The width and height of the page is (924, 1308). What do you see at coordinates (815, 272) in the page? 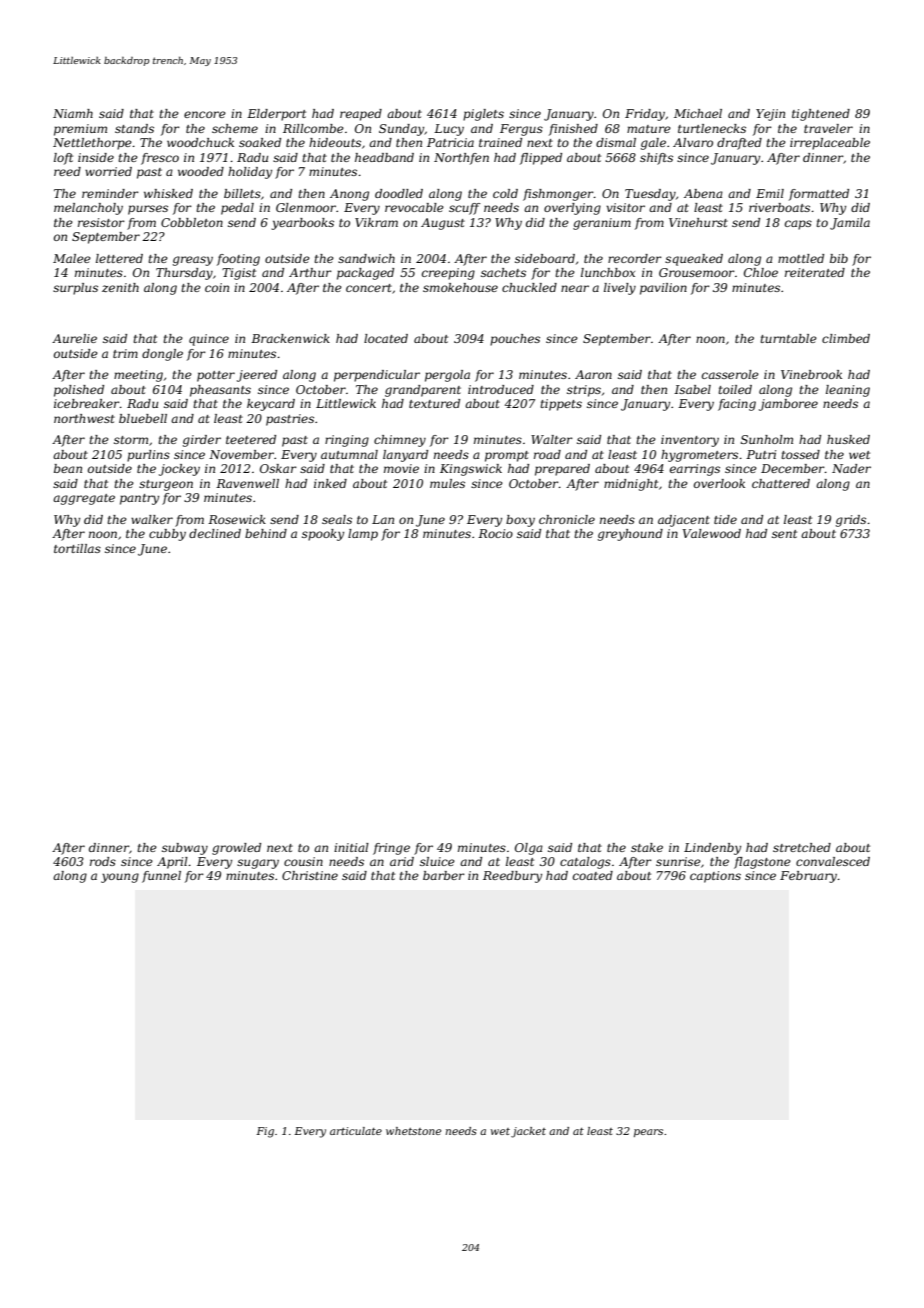
I see `reiterated` at bounding box center [815, 272].
